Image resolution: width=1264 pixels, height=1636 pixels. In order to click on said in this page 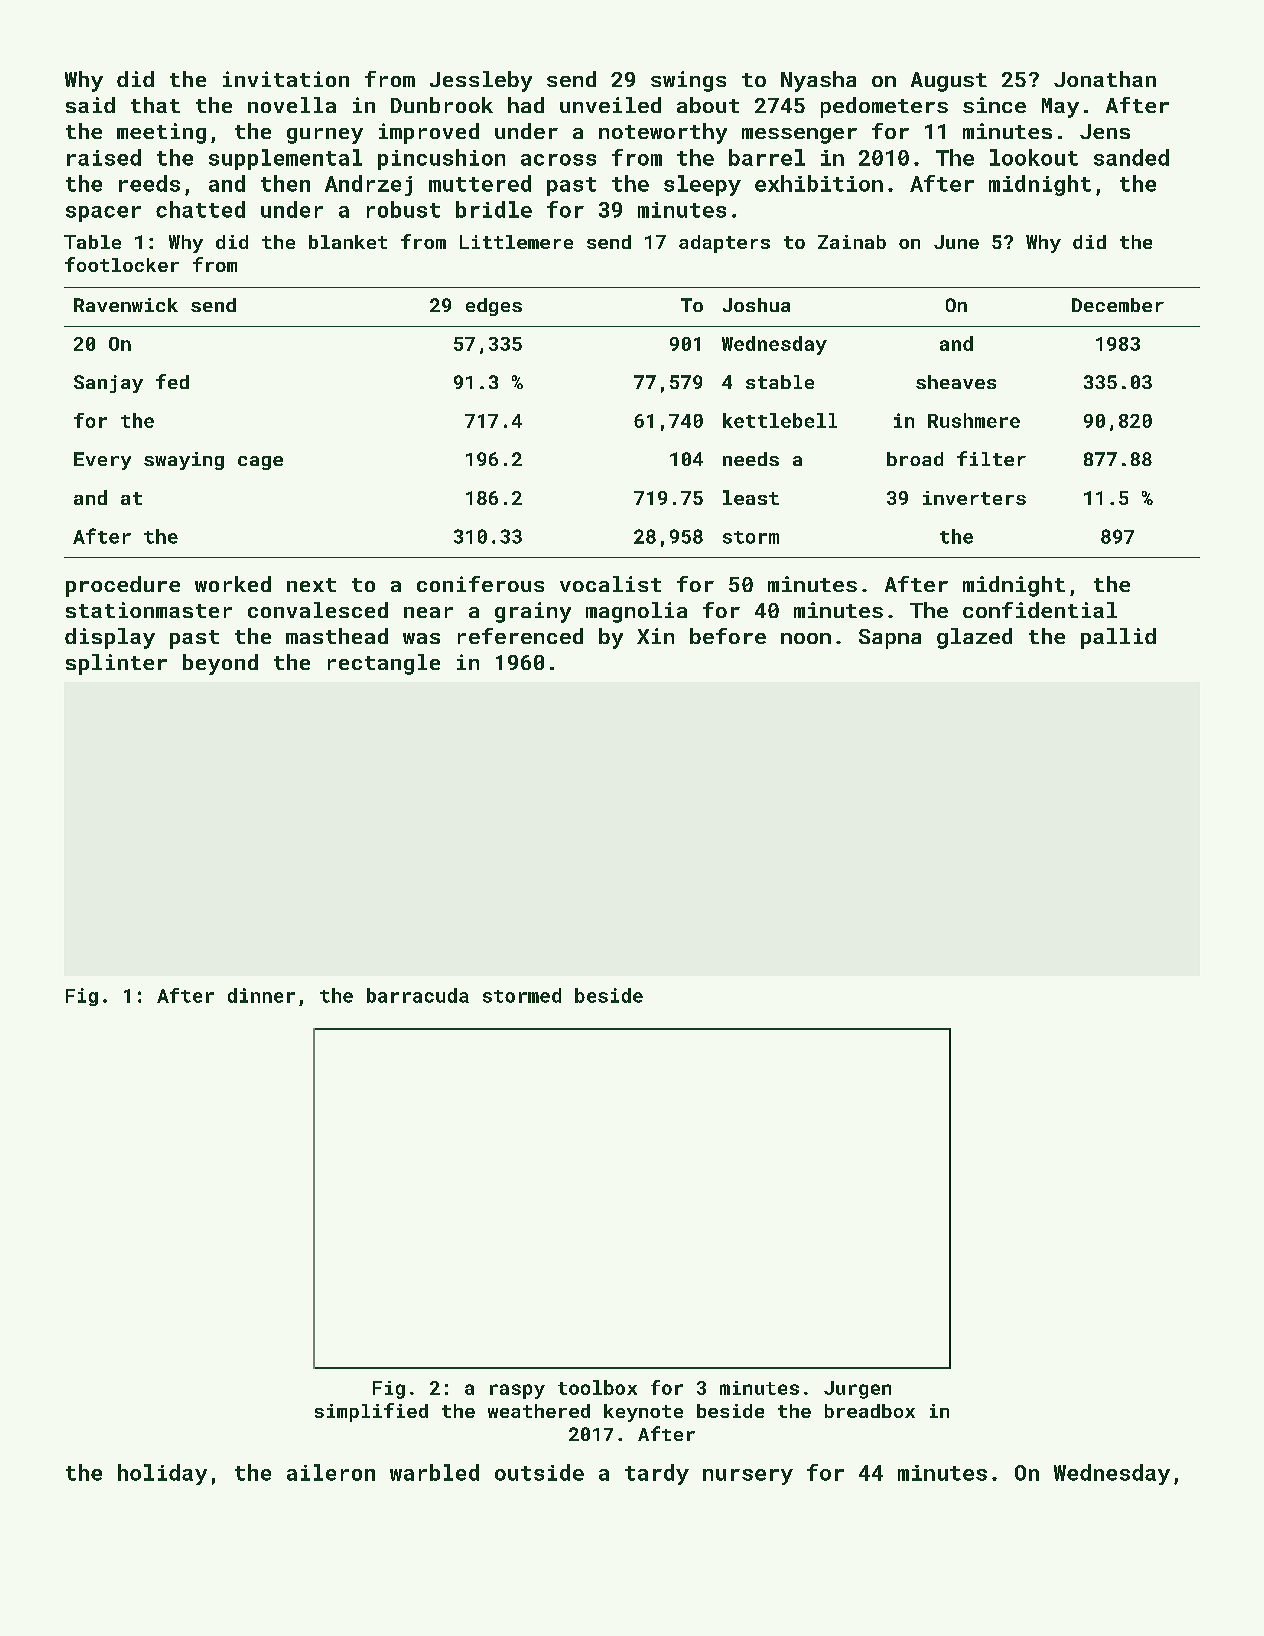, I will do `click(90, 105)`.
